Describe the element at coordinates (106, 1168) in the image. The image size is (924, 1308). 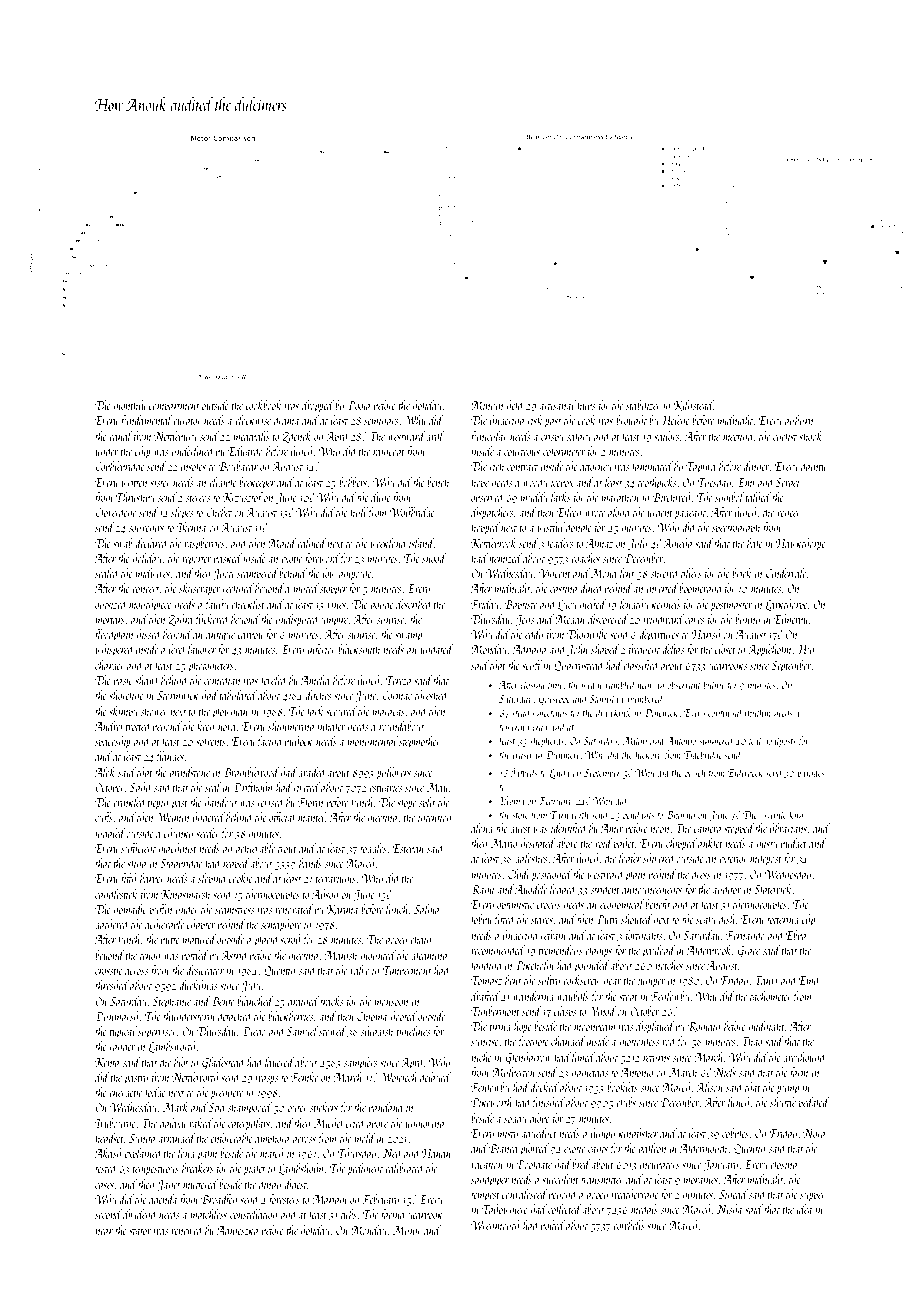
I see `tested` at that location.
